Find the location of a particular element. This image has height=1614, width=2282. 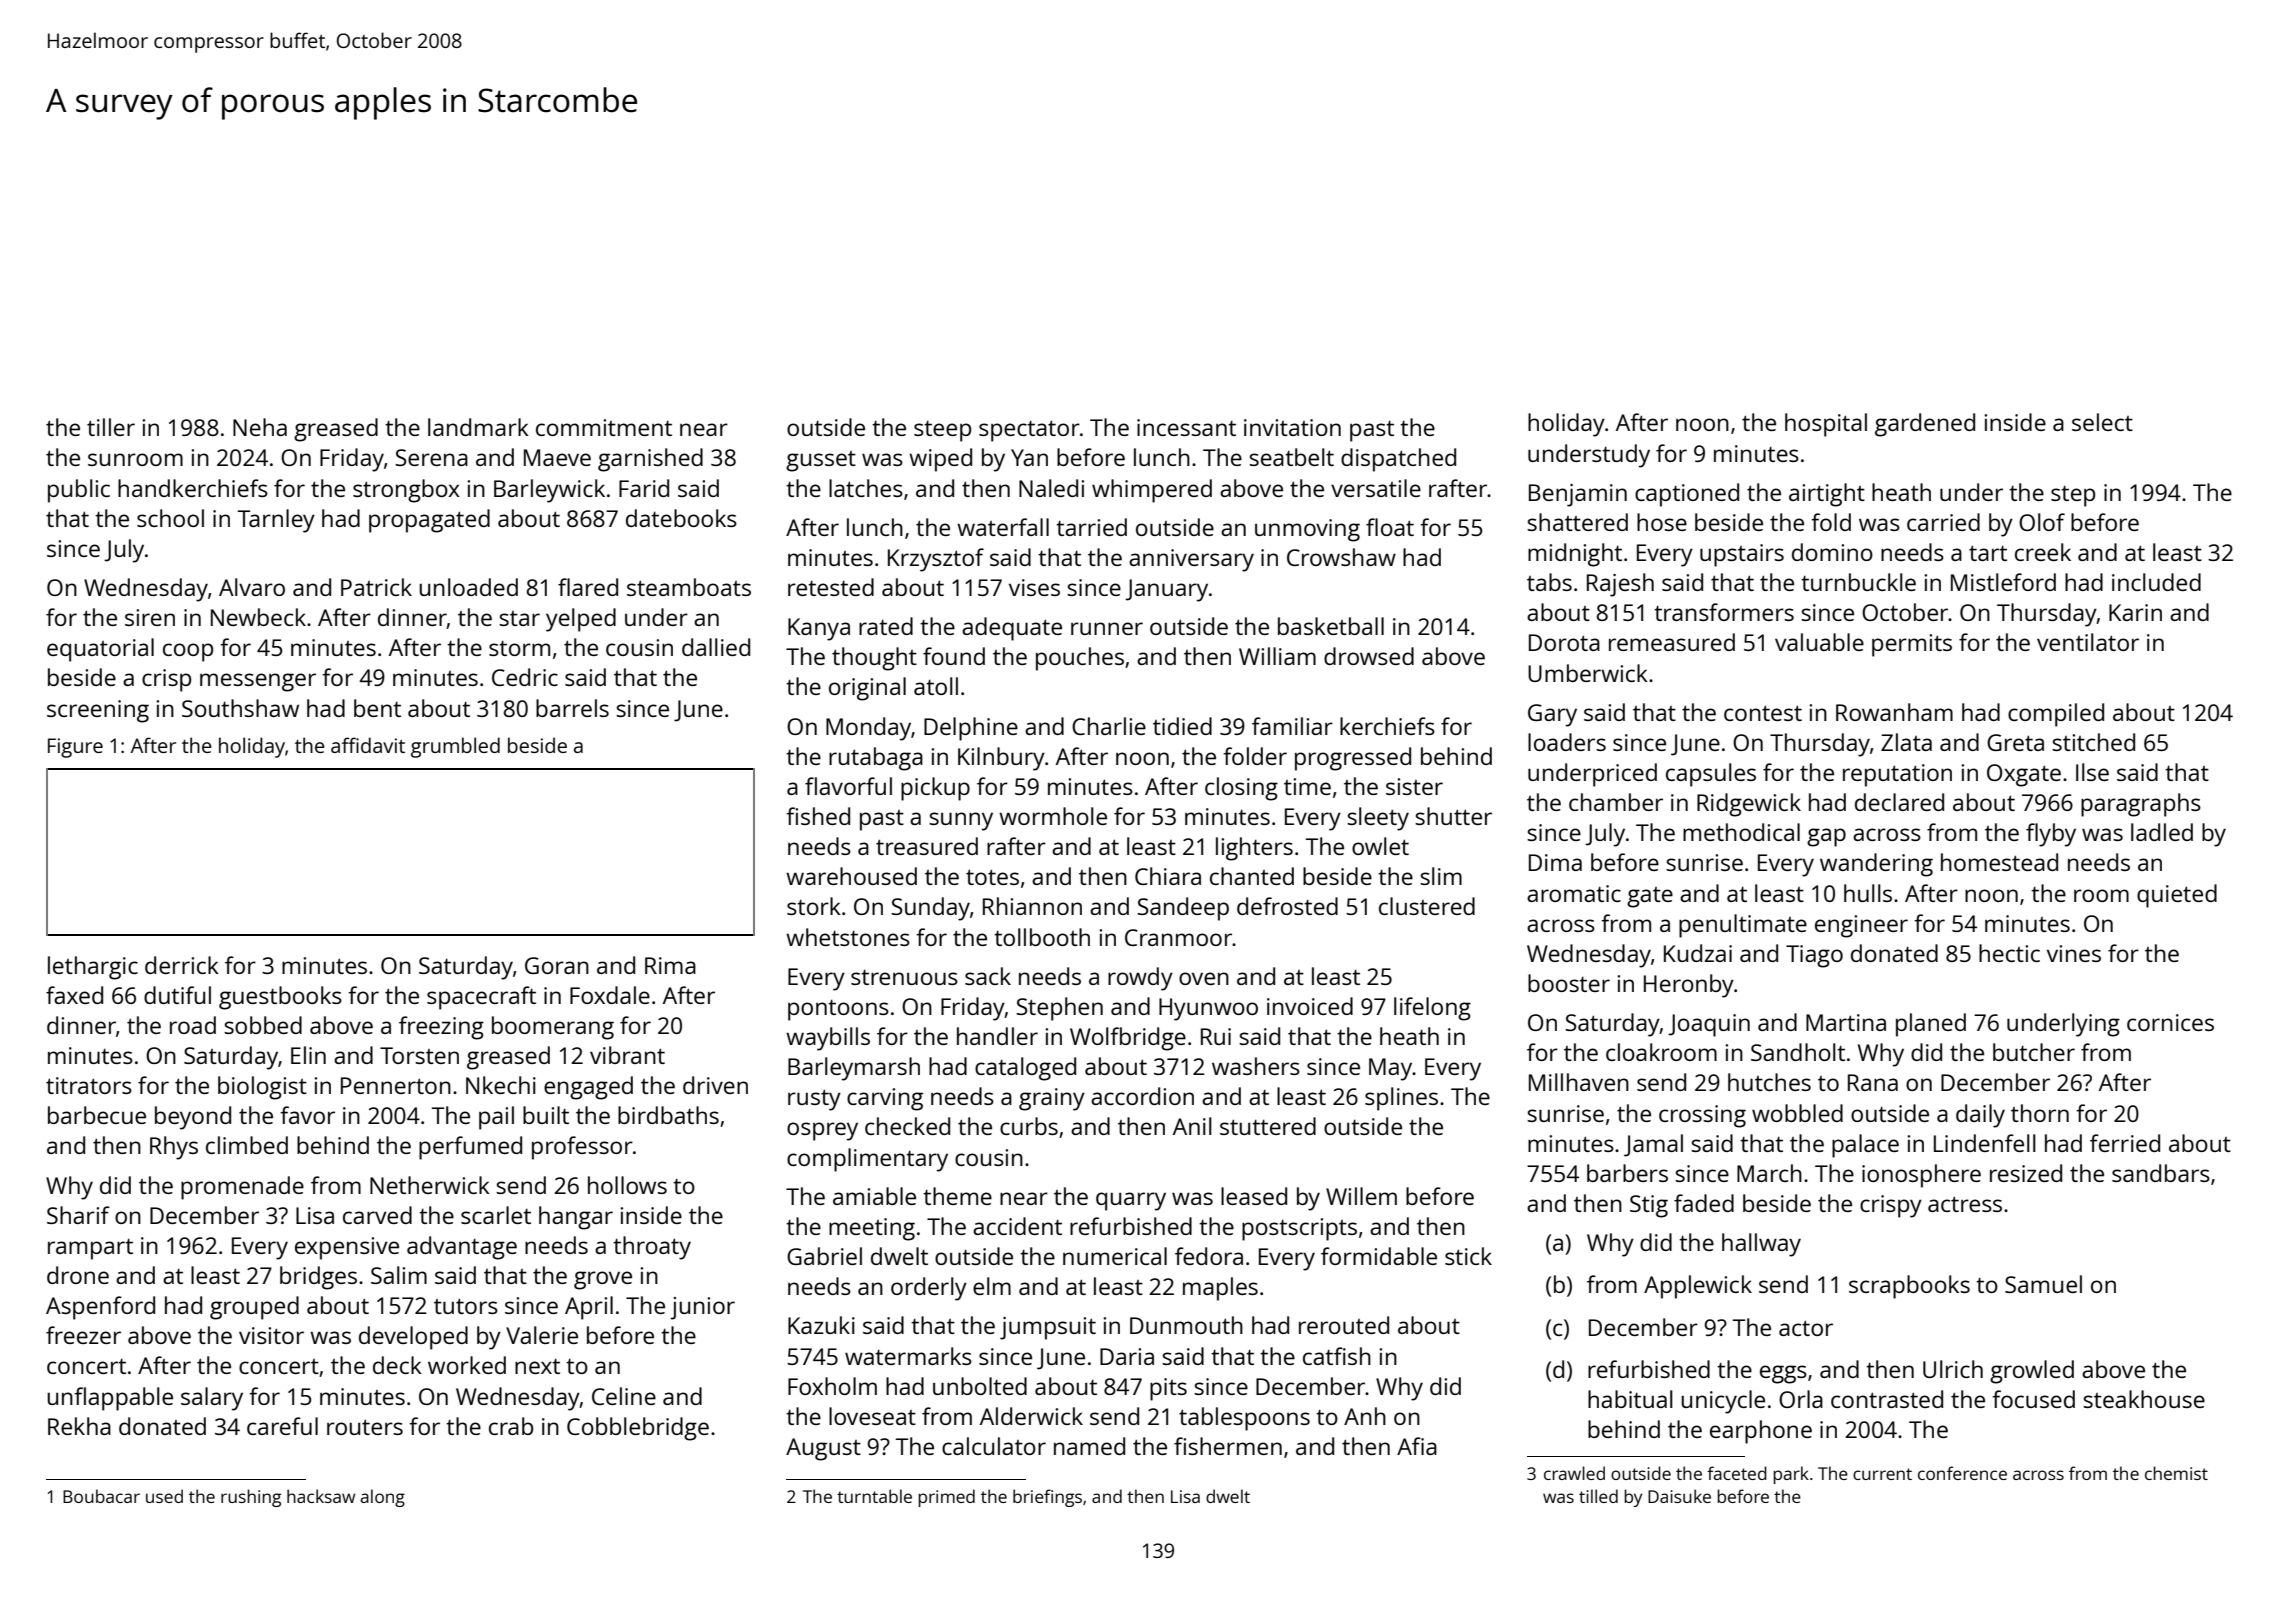

Foxdale is located at coordinates (610, 995).
